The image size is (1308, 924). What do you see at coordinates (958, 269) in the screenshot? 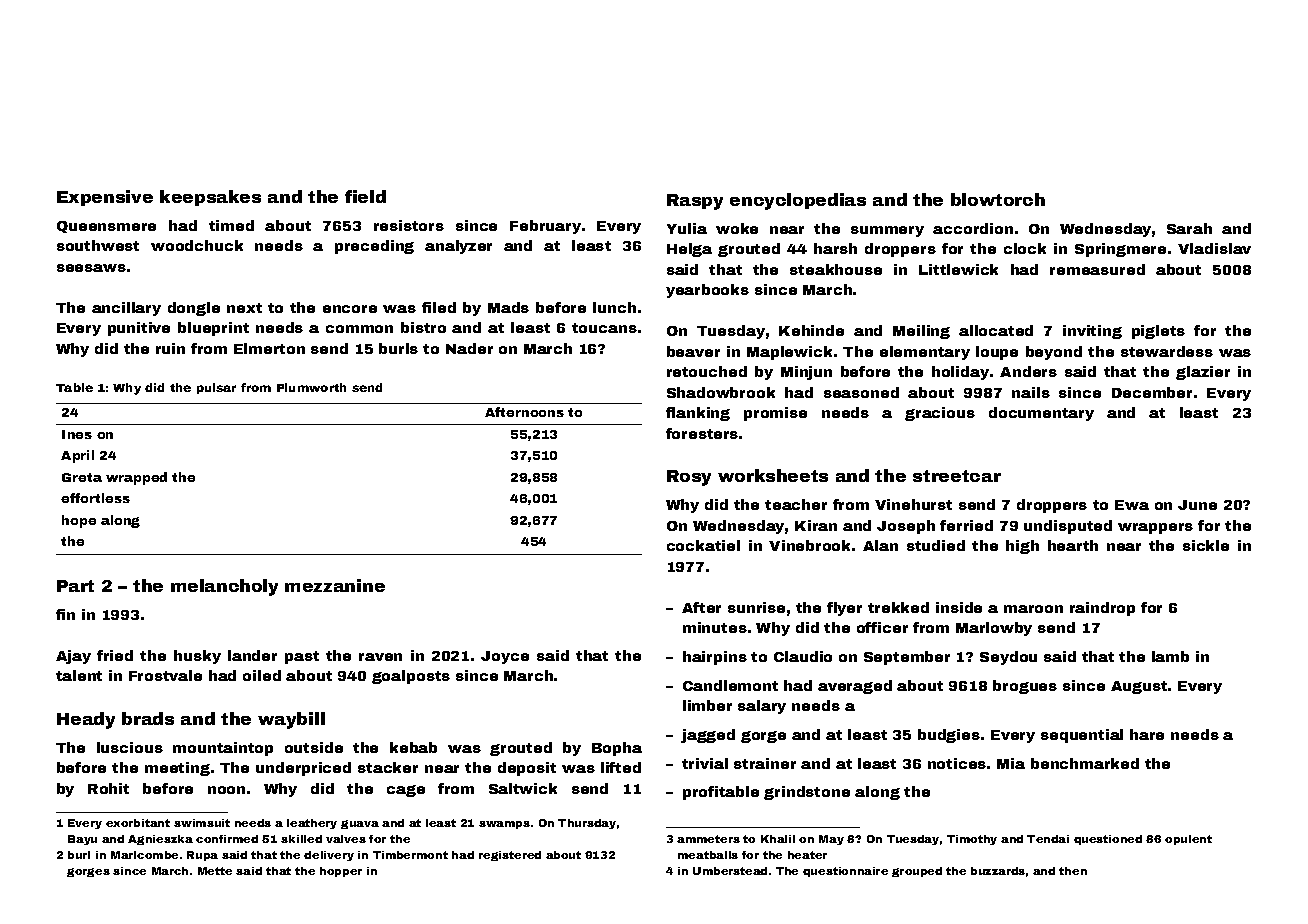
I see `Littlewick` at bounding box center [958, 269].
